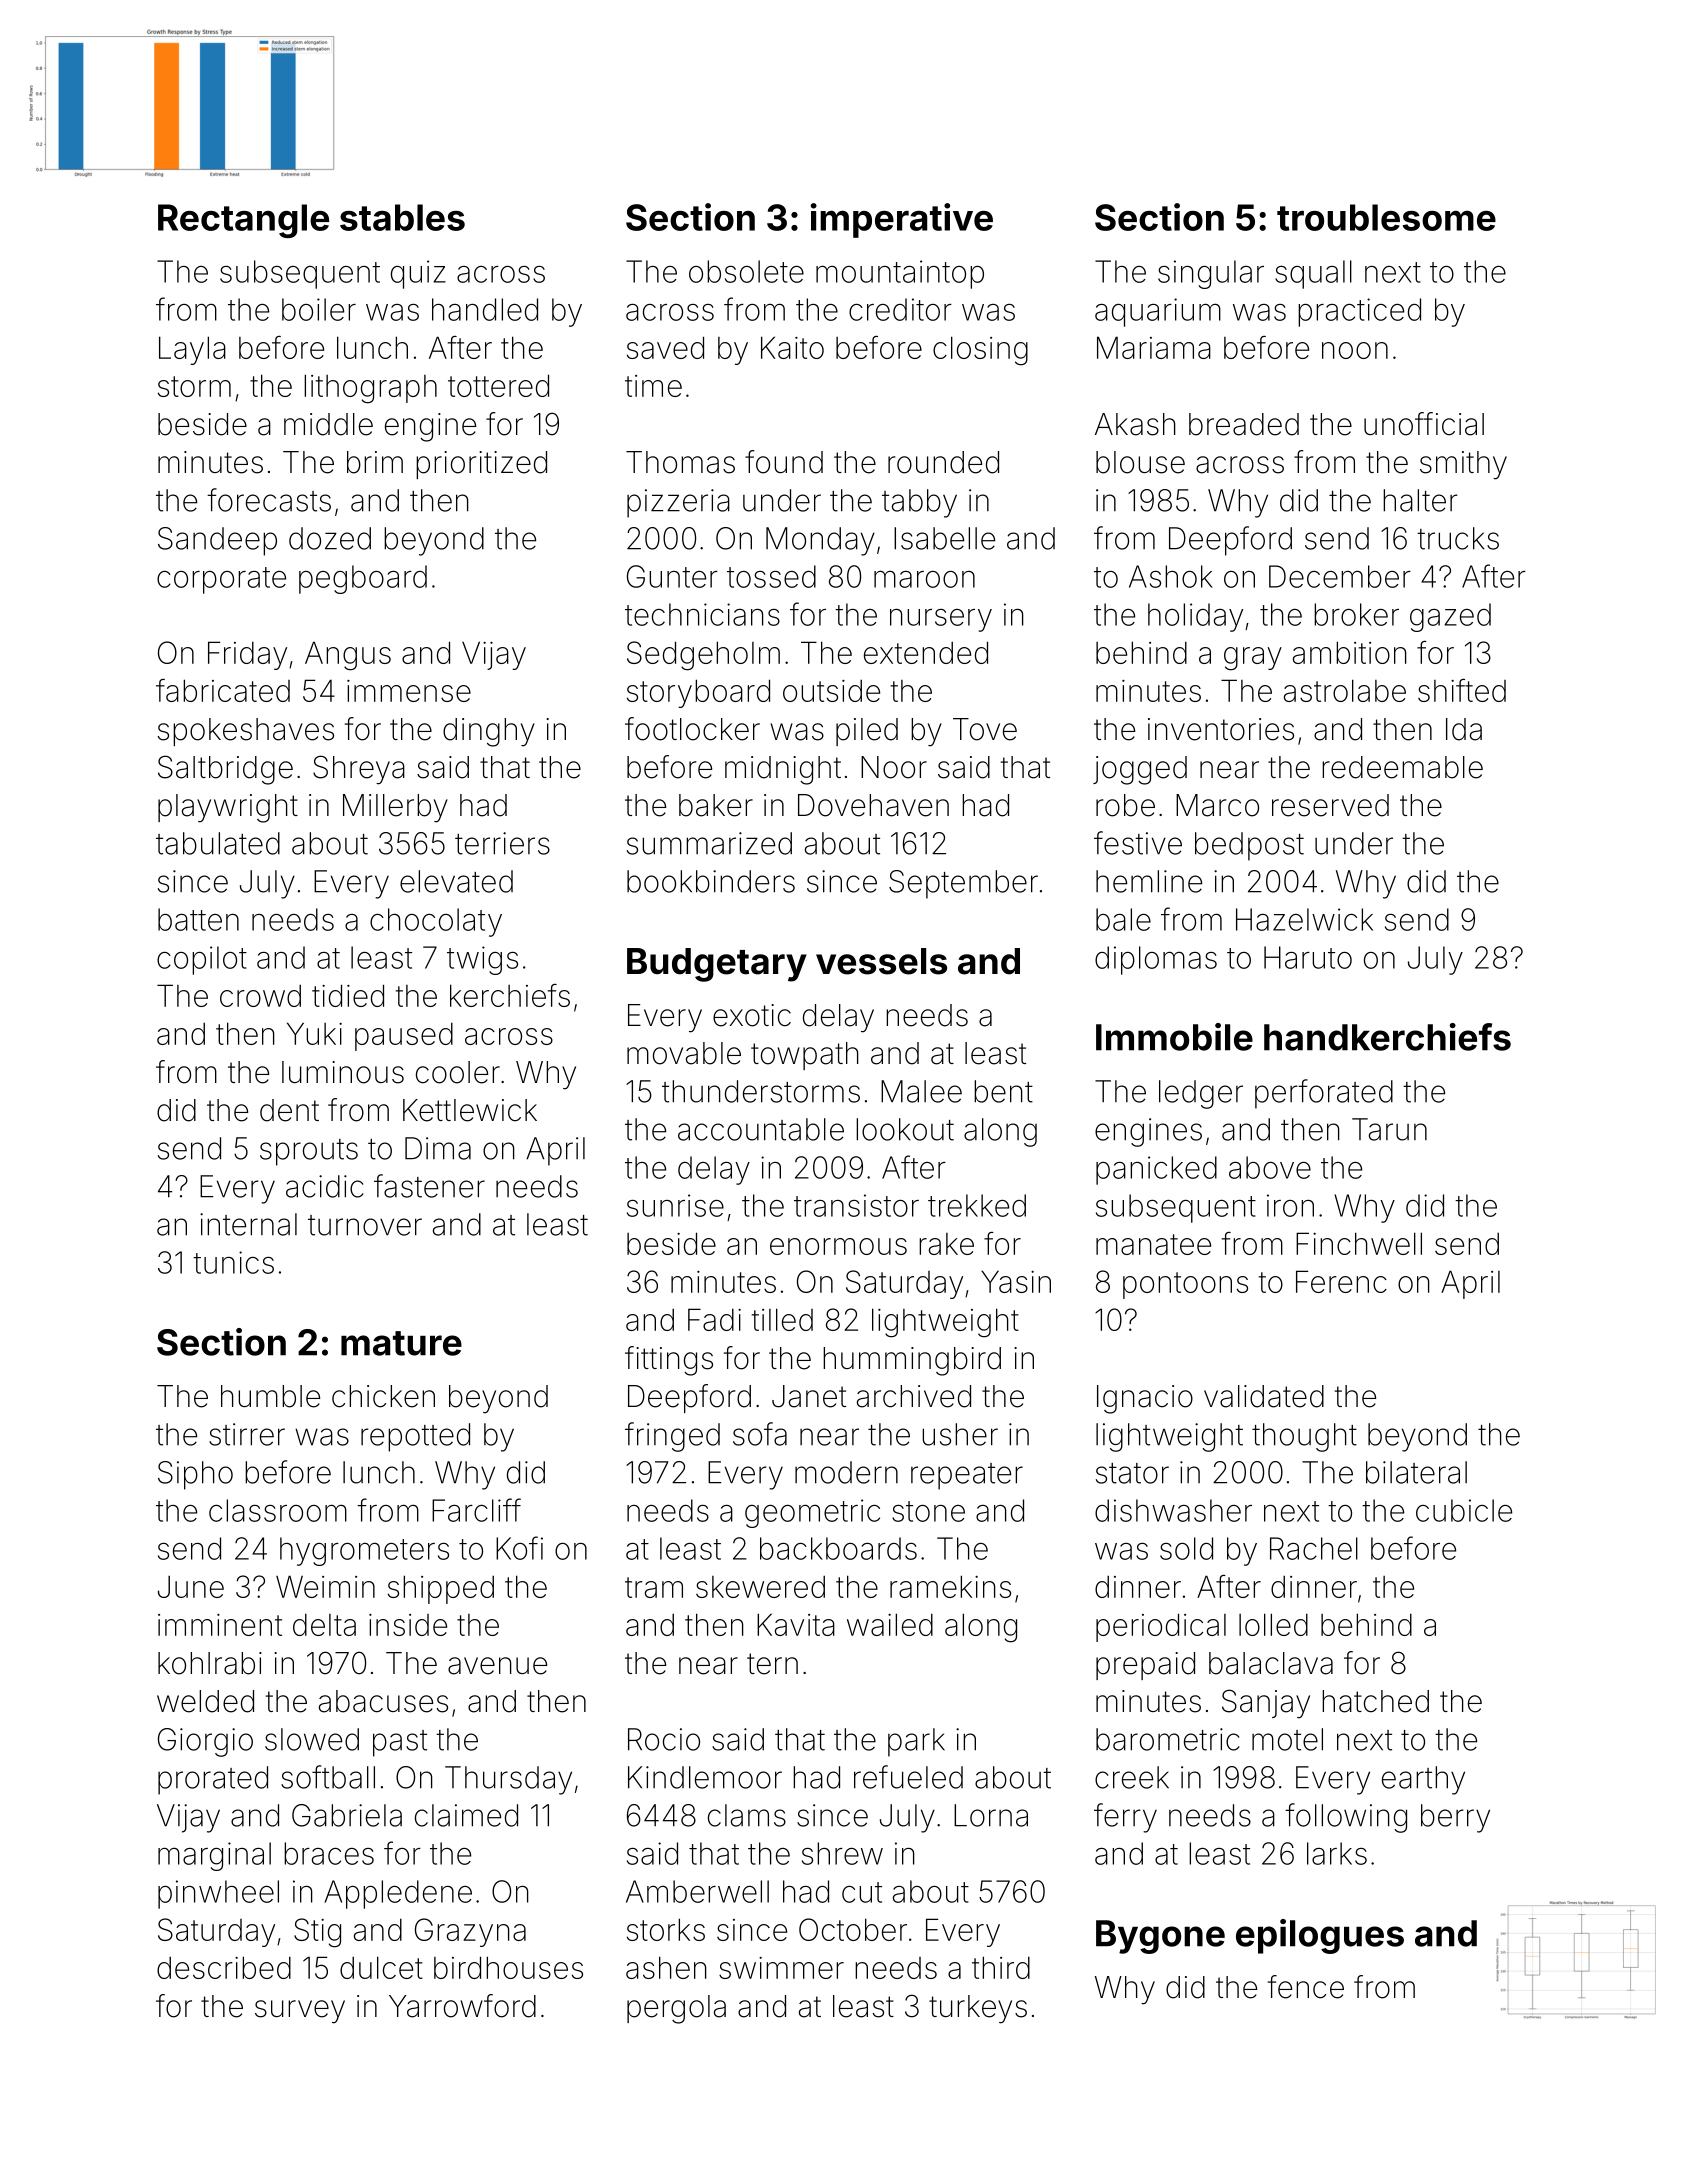 This screenshot has width=1683, height=2178. What do you see at coordinates (470, 1932) in the screenshot?
I see `Grazyna` at bounding box center [470, 1932].
